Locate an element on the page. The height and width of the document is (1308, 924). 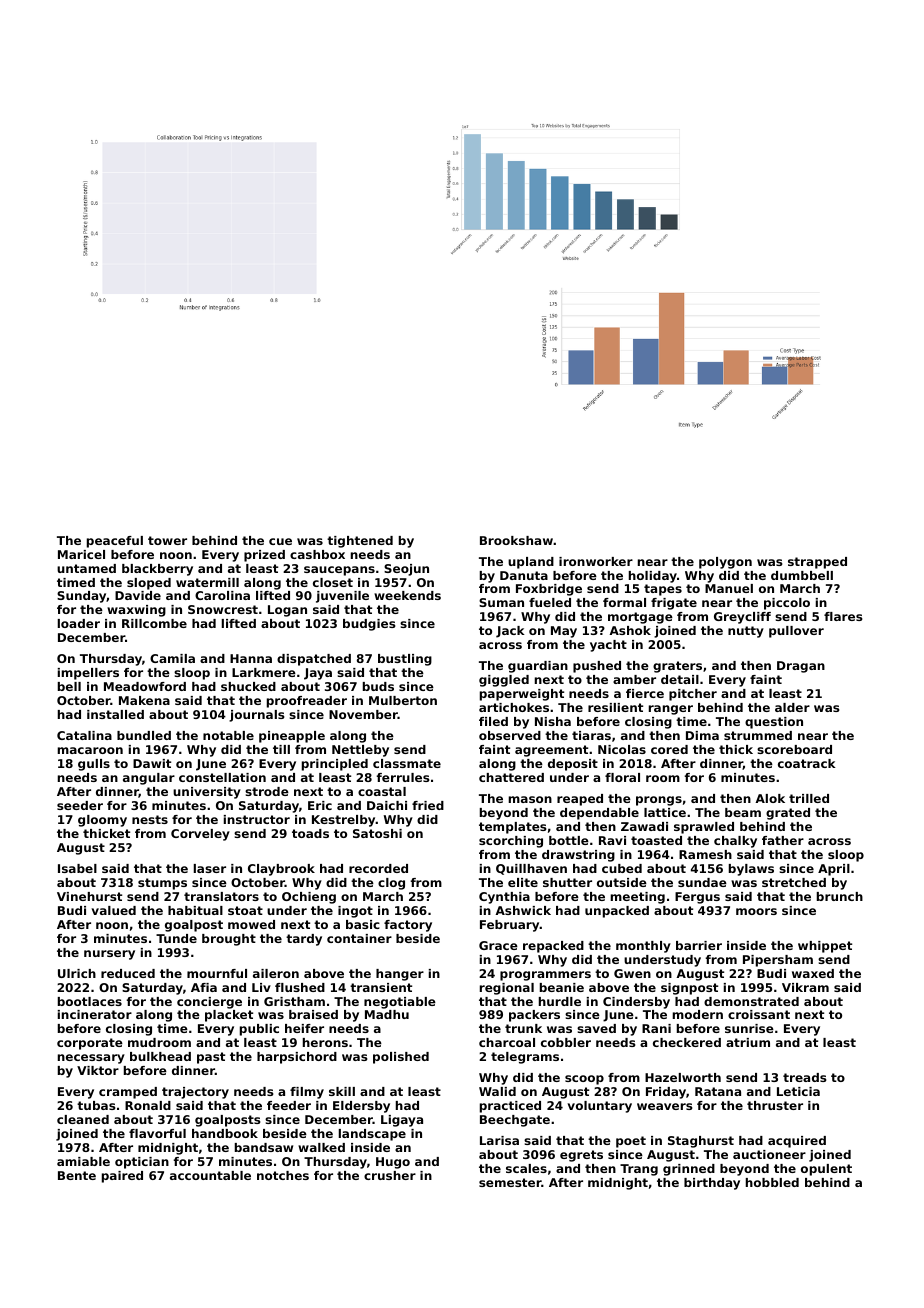
bustling is located at coordinates (405, 660).
